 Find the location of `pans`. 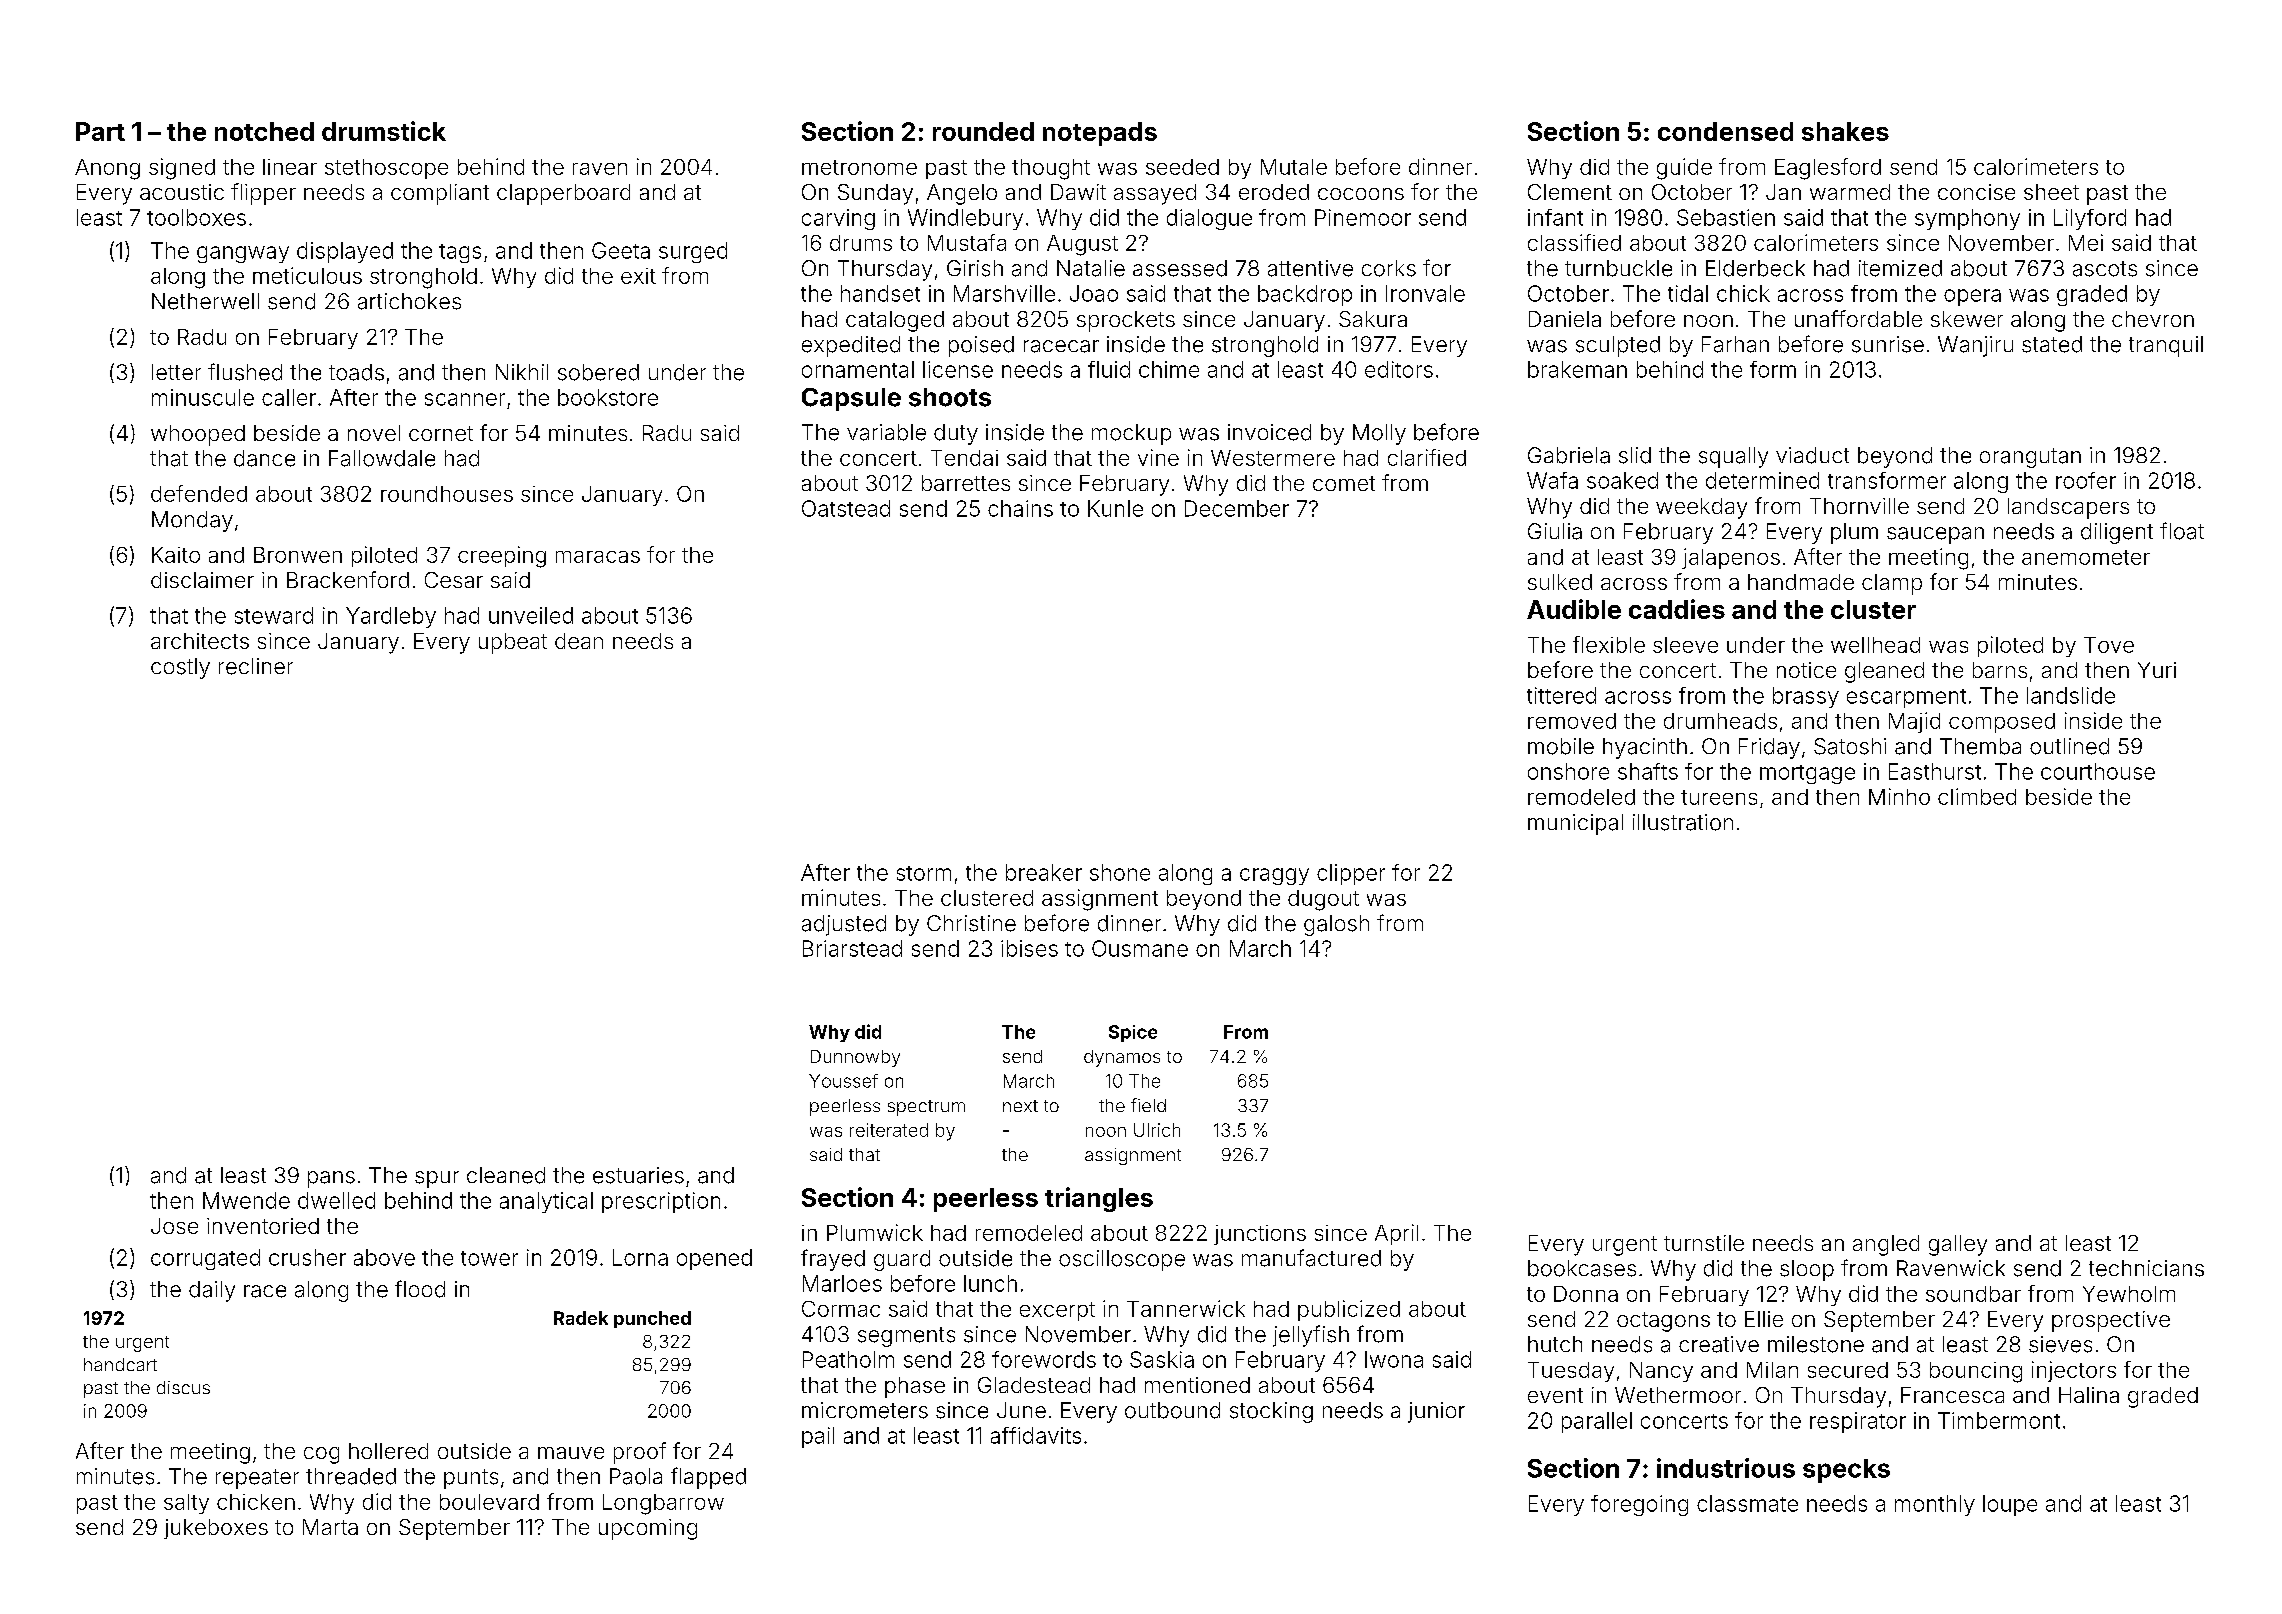

pans is located at coordinates (331, 1179).
